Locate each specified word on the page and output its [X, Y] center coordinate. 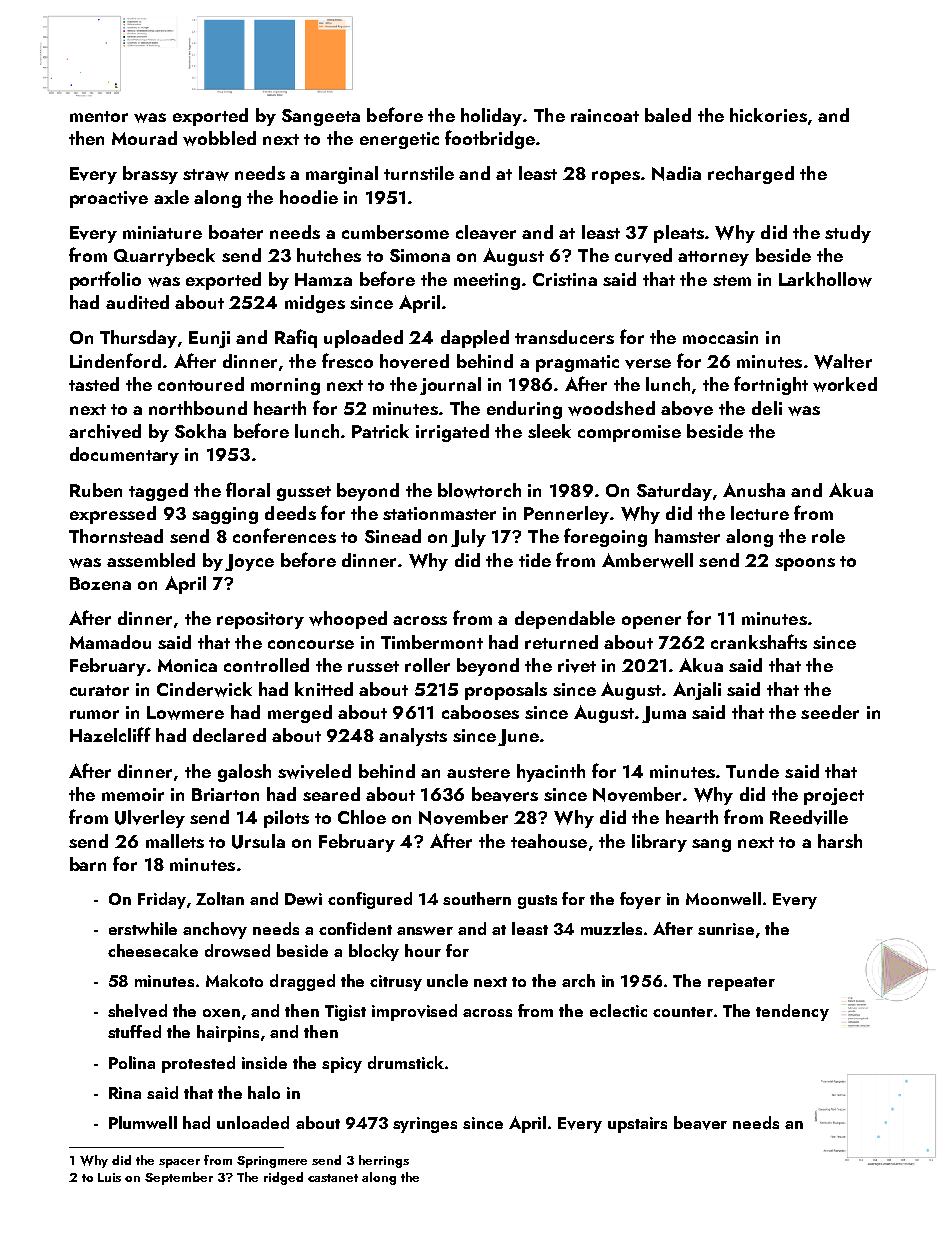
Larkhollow [825, 279]
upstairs [637, 1125]
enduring [524, 410]
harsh [840, 841]
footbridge [490, 139]
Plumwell [143, 1122]
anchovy [215, 930]
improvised [414, 1012]
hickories [768, 115]
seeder [830, 712]
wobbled [219, 138]
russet [373, 666]
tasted [94, 384]
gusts [537, 902]
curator [99, 690]
